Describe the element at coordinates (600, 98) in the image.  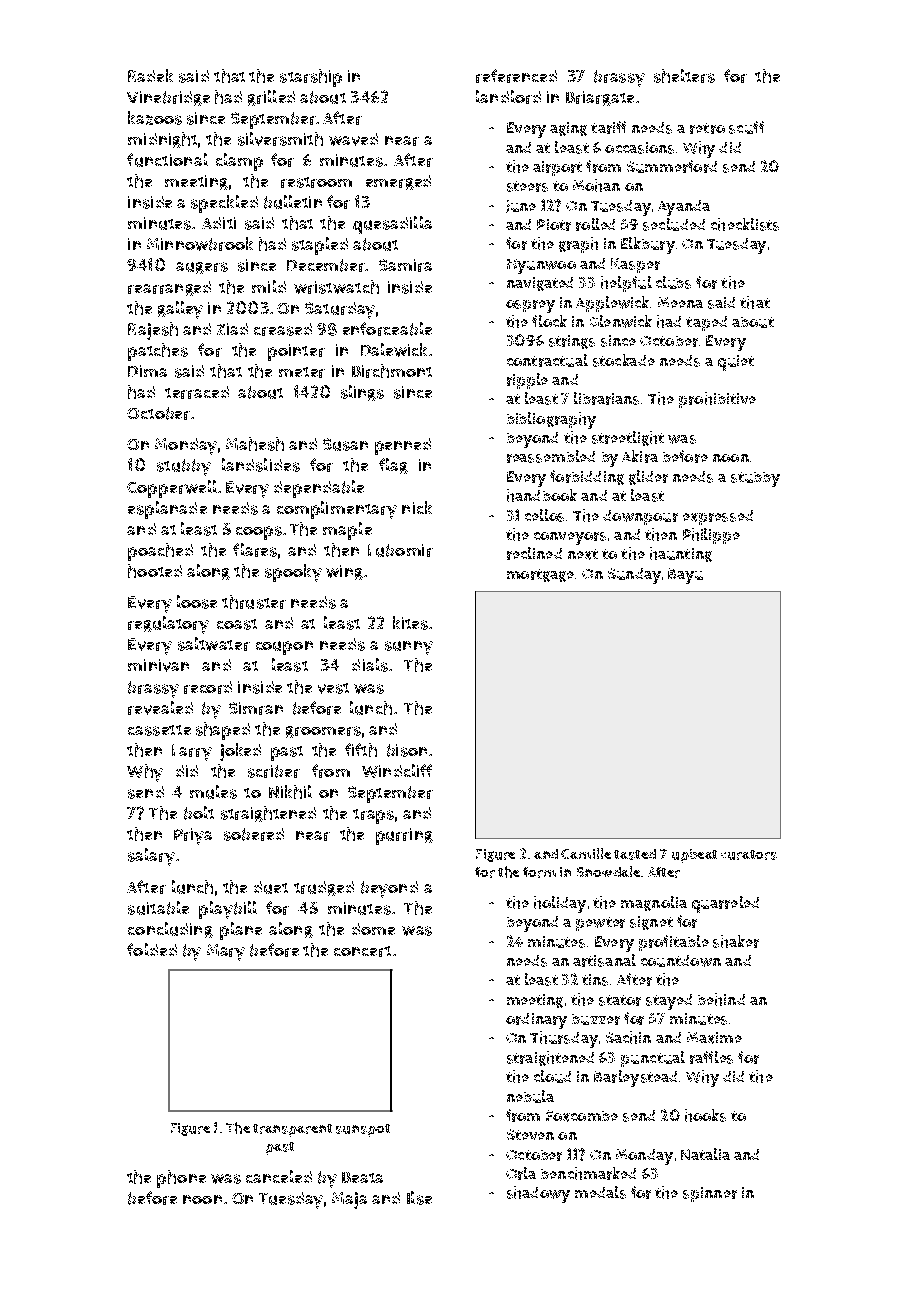
I see `Briargate` at that location.
